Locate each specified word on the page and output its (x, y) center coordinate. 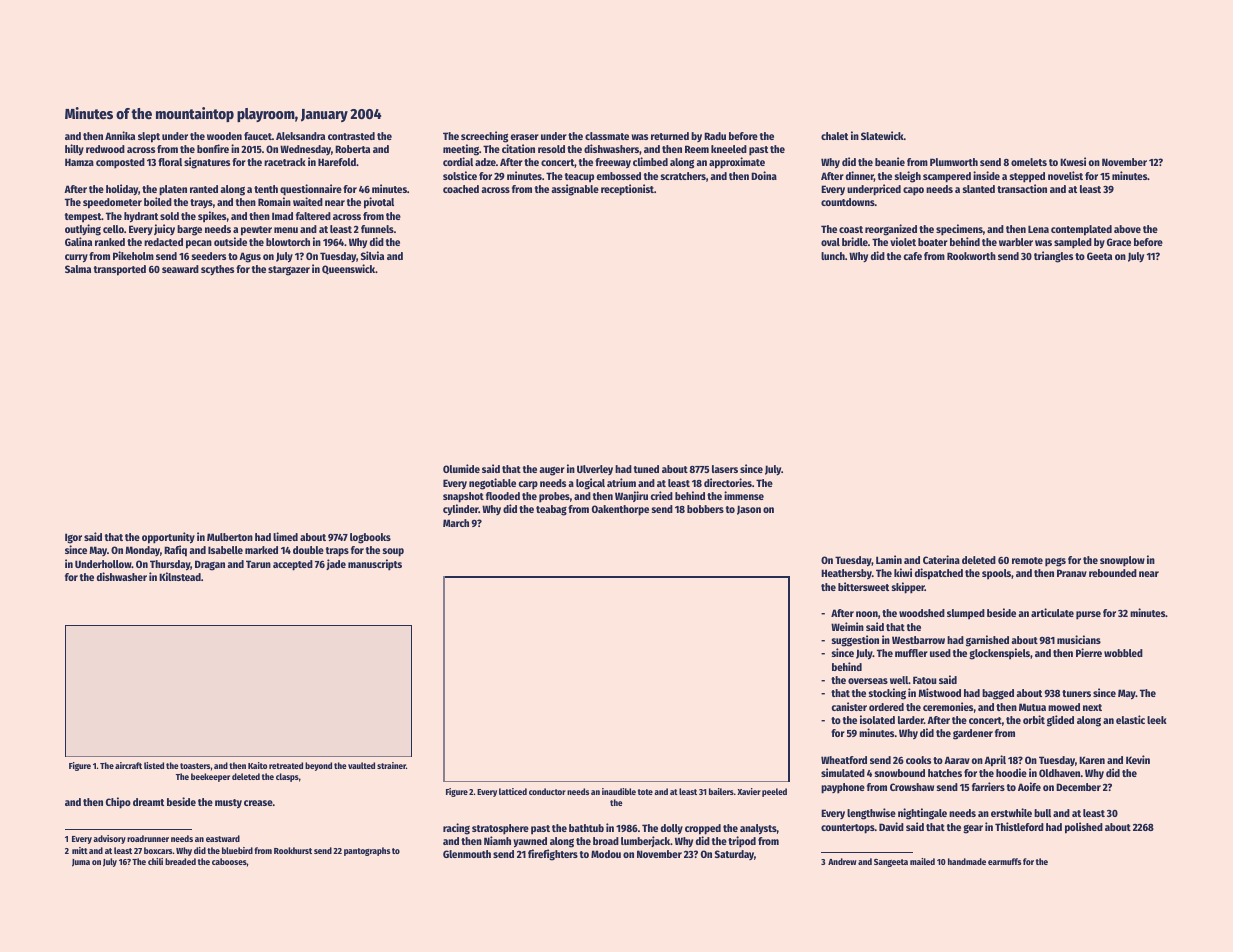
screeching (484, 137)
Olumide (461, 468)
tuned (646, 469)
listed (154, 765)
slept (149, 137)
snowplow (1122, 561)
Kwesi (1073, 161)
